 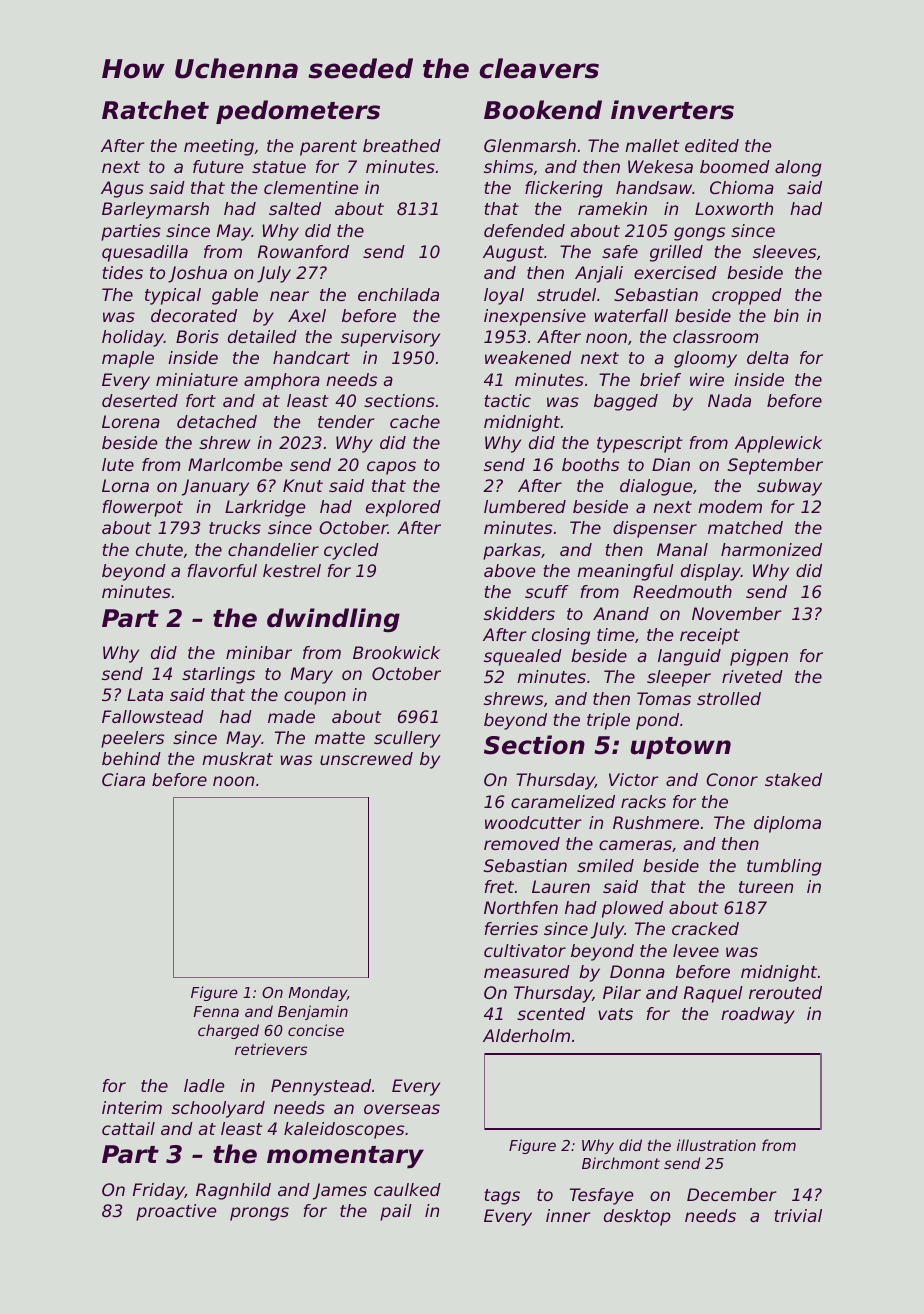 What do you see at coordinates (122, 189) in the document?
I see `Agus` at bounding box center [122, 189].
